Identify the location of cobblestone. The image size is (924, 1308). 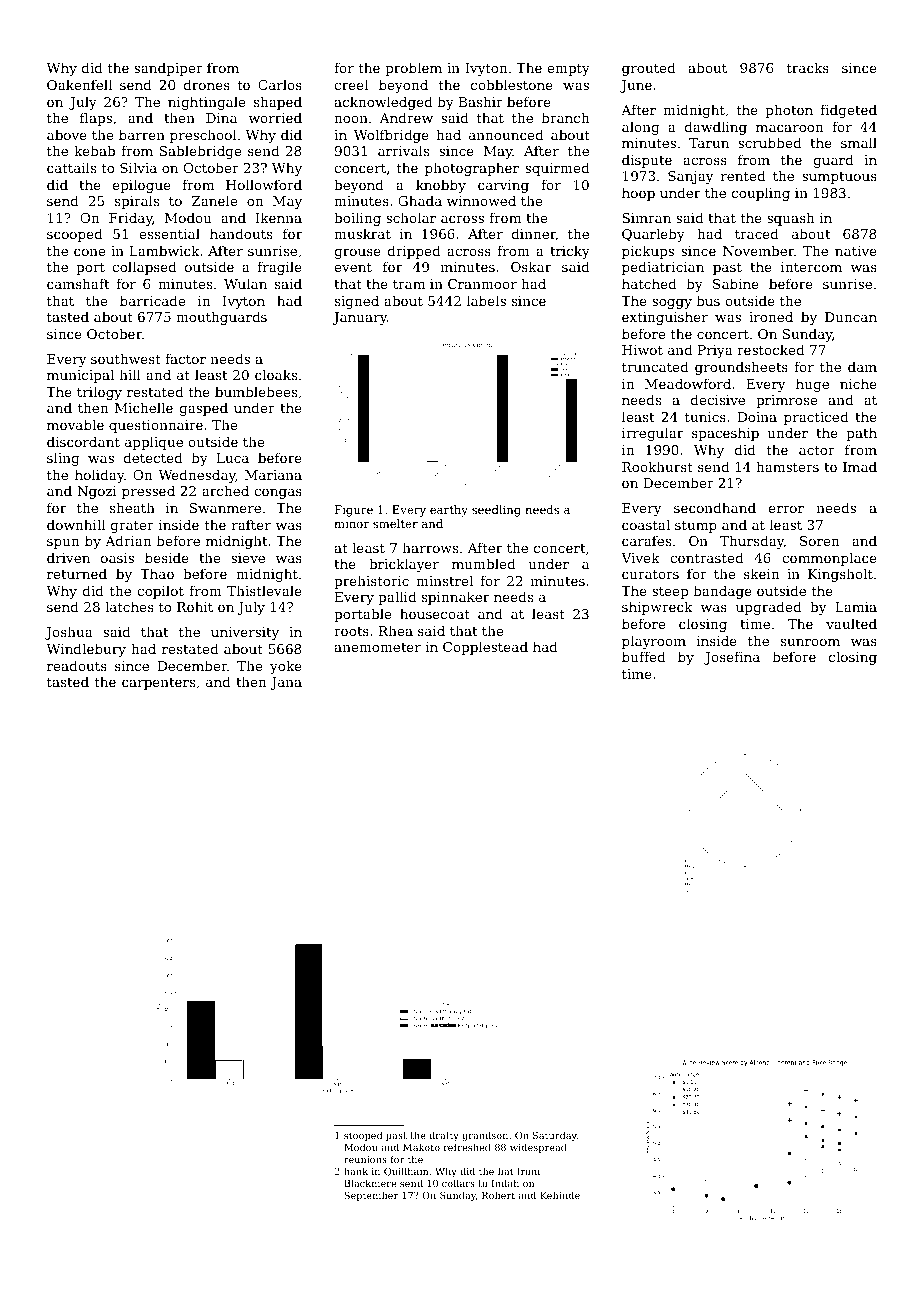
(512, 84).
